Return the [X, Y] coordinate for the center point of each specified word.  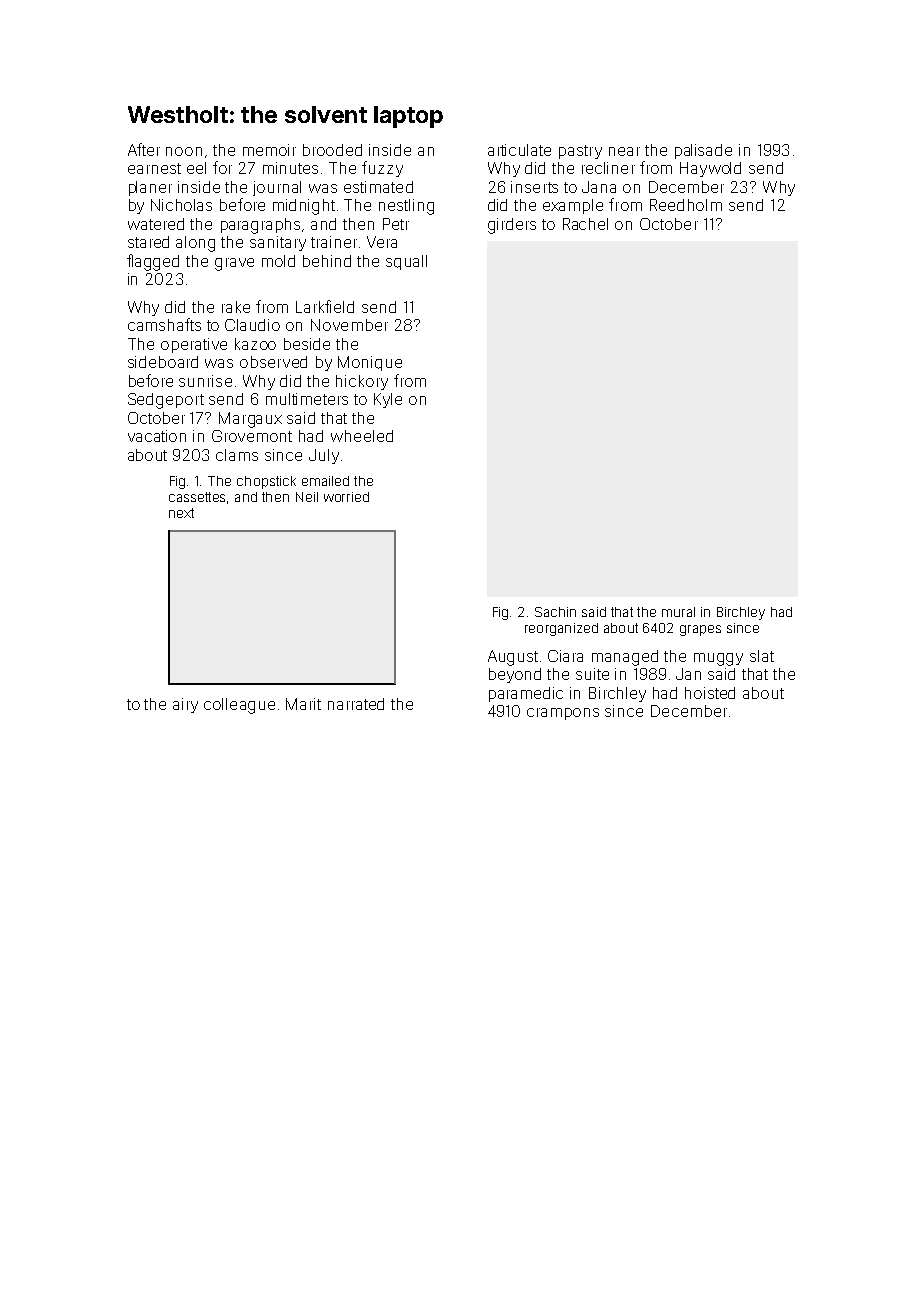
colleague [239, 706]
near [624, 151]
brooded [332, 150]
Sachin [555, 612]
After [144, 149]
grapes [700, 630]
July [324, 456]
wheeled [362, 436]
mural [678, 612]
